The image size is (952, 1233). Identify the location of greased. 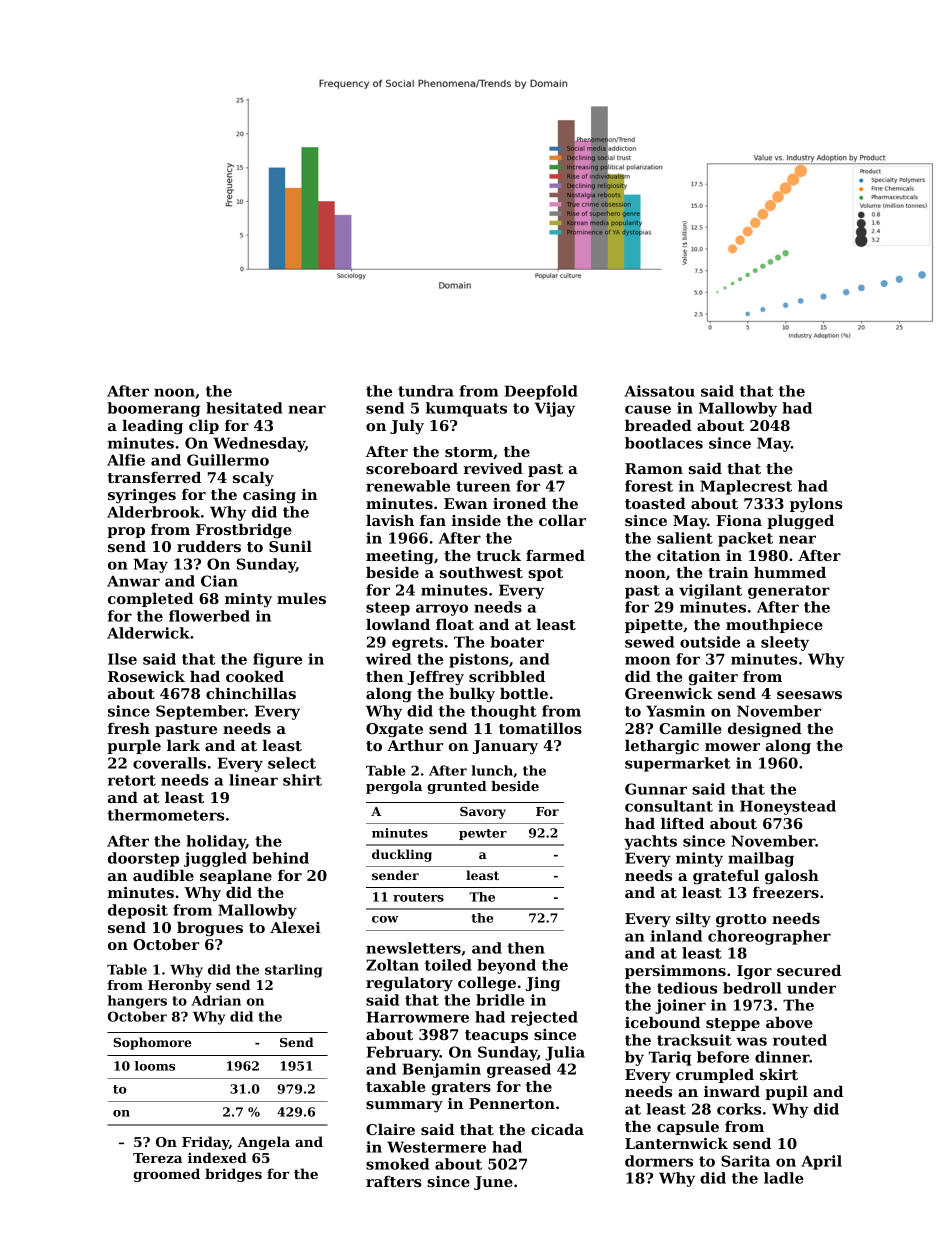
(519, 1070).
